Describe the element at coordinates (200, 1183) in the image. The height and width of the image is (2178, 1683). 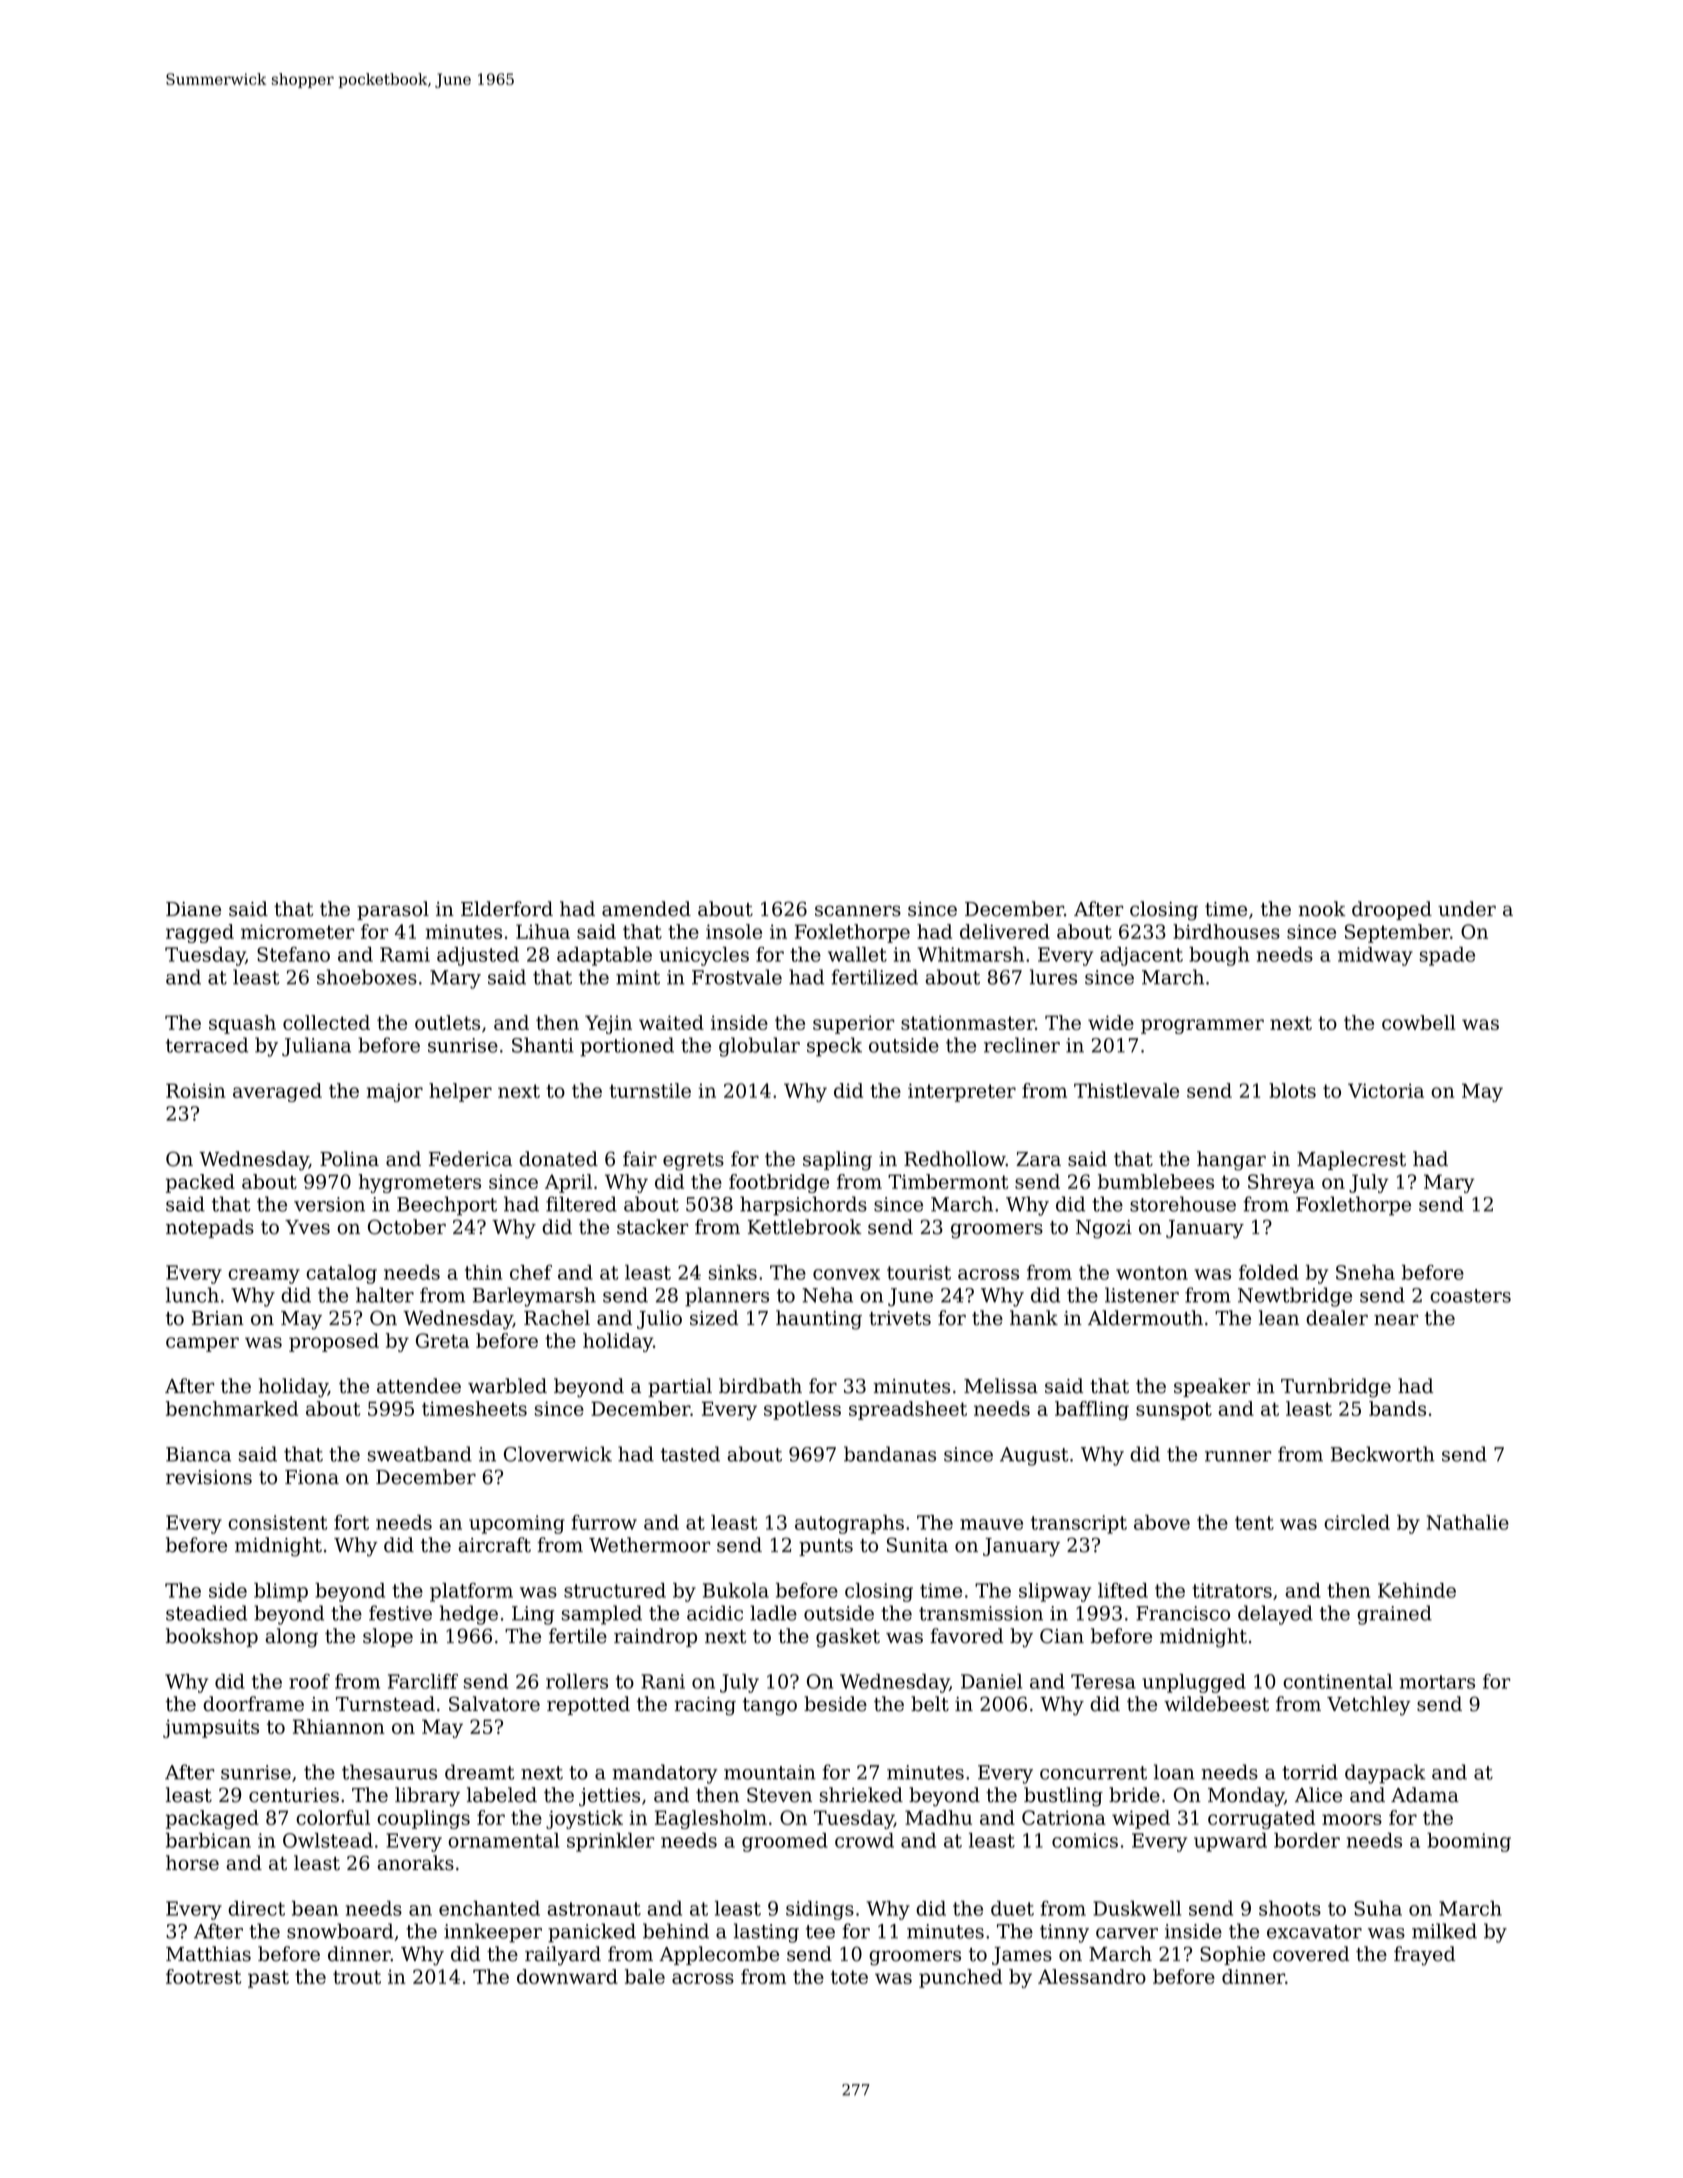
I see `packed` at that location.
